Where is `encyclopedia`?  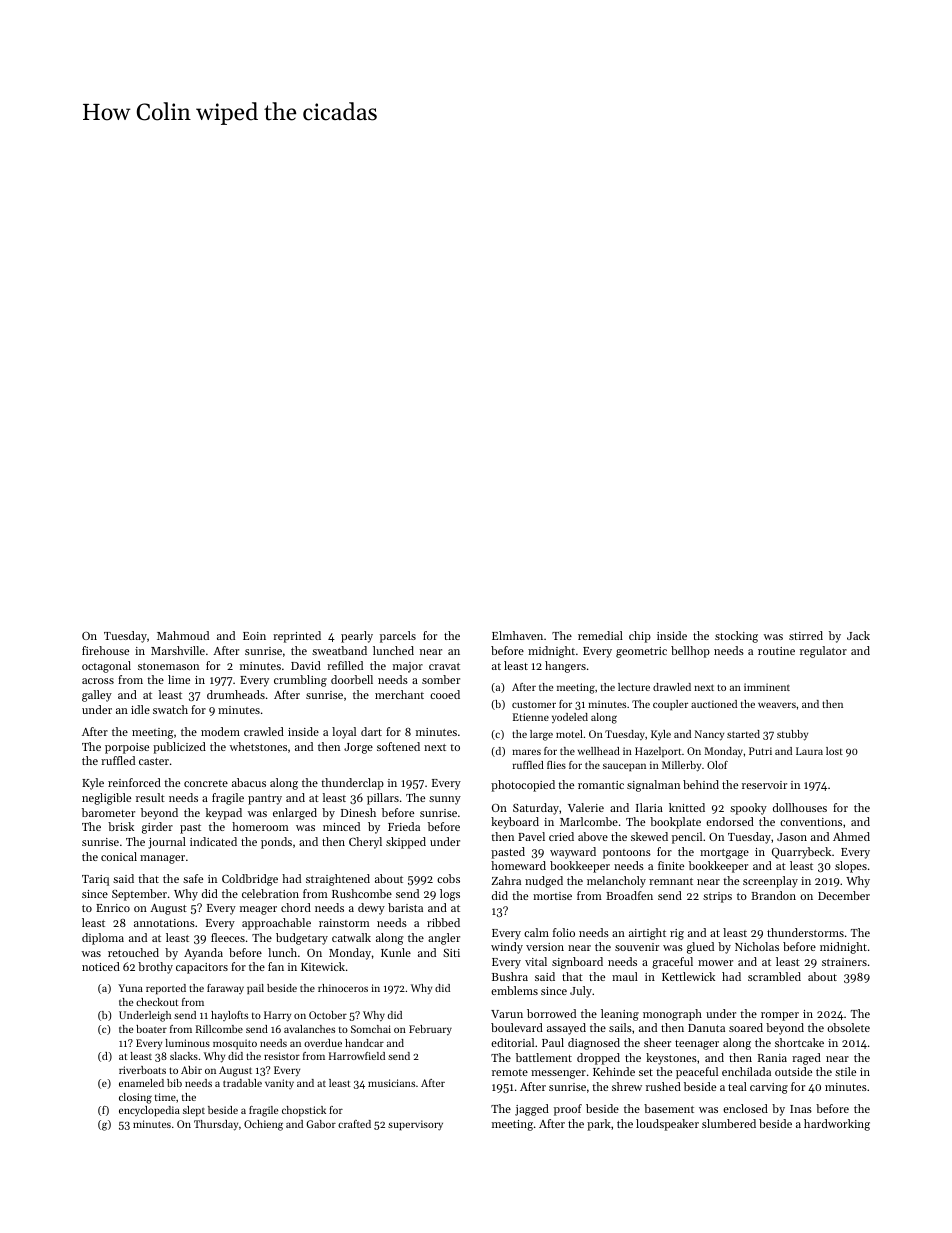
encyclopedia is located at coordinates (149, 1111).
